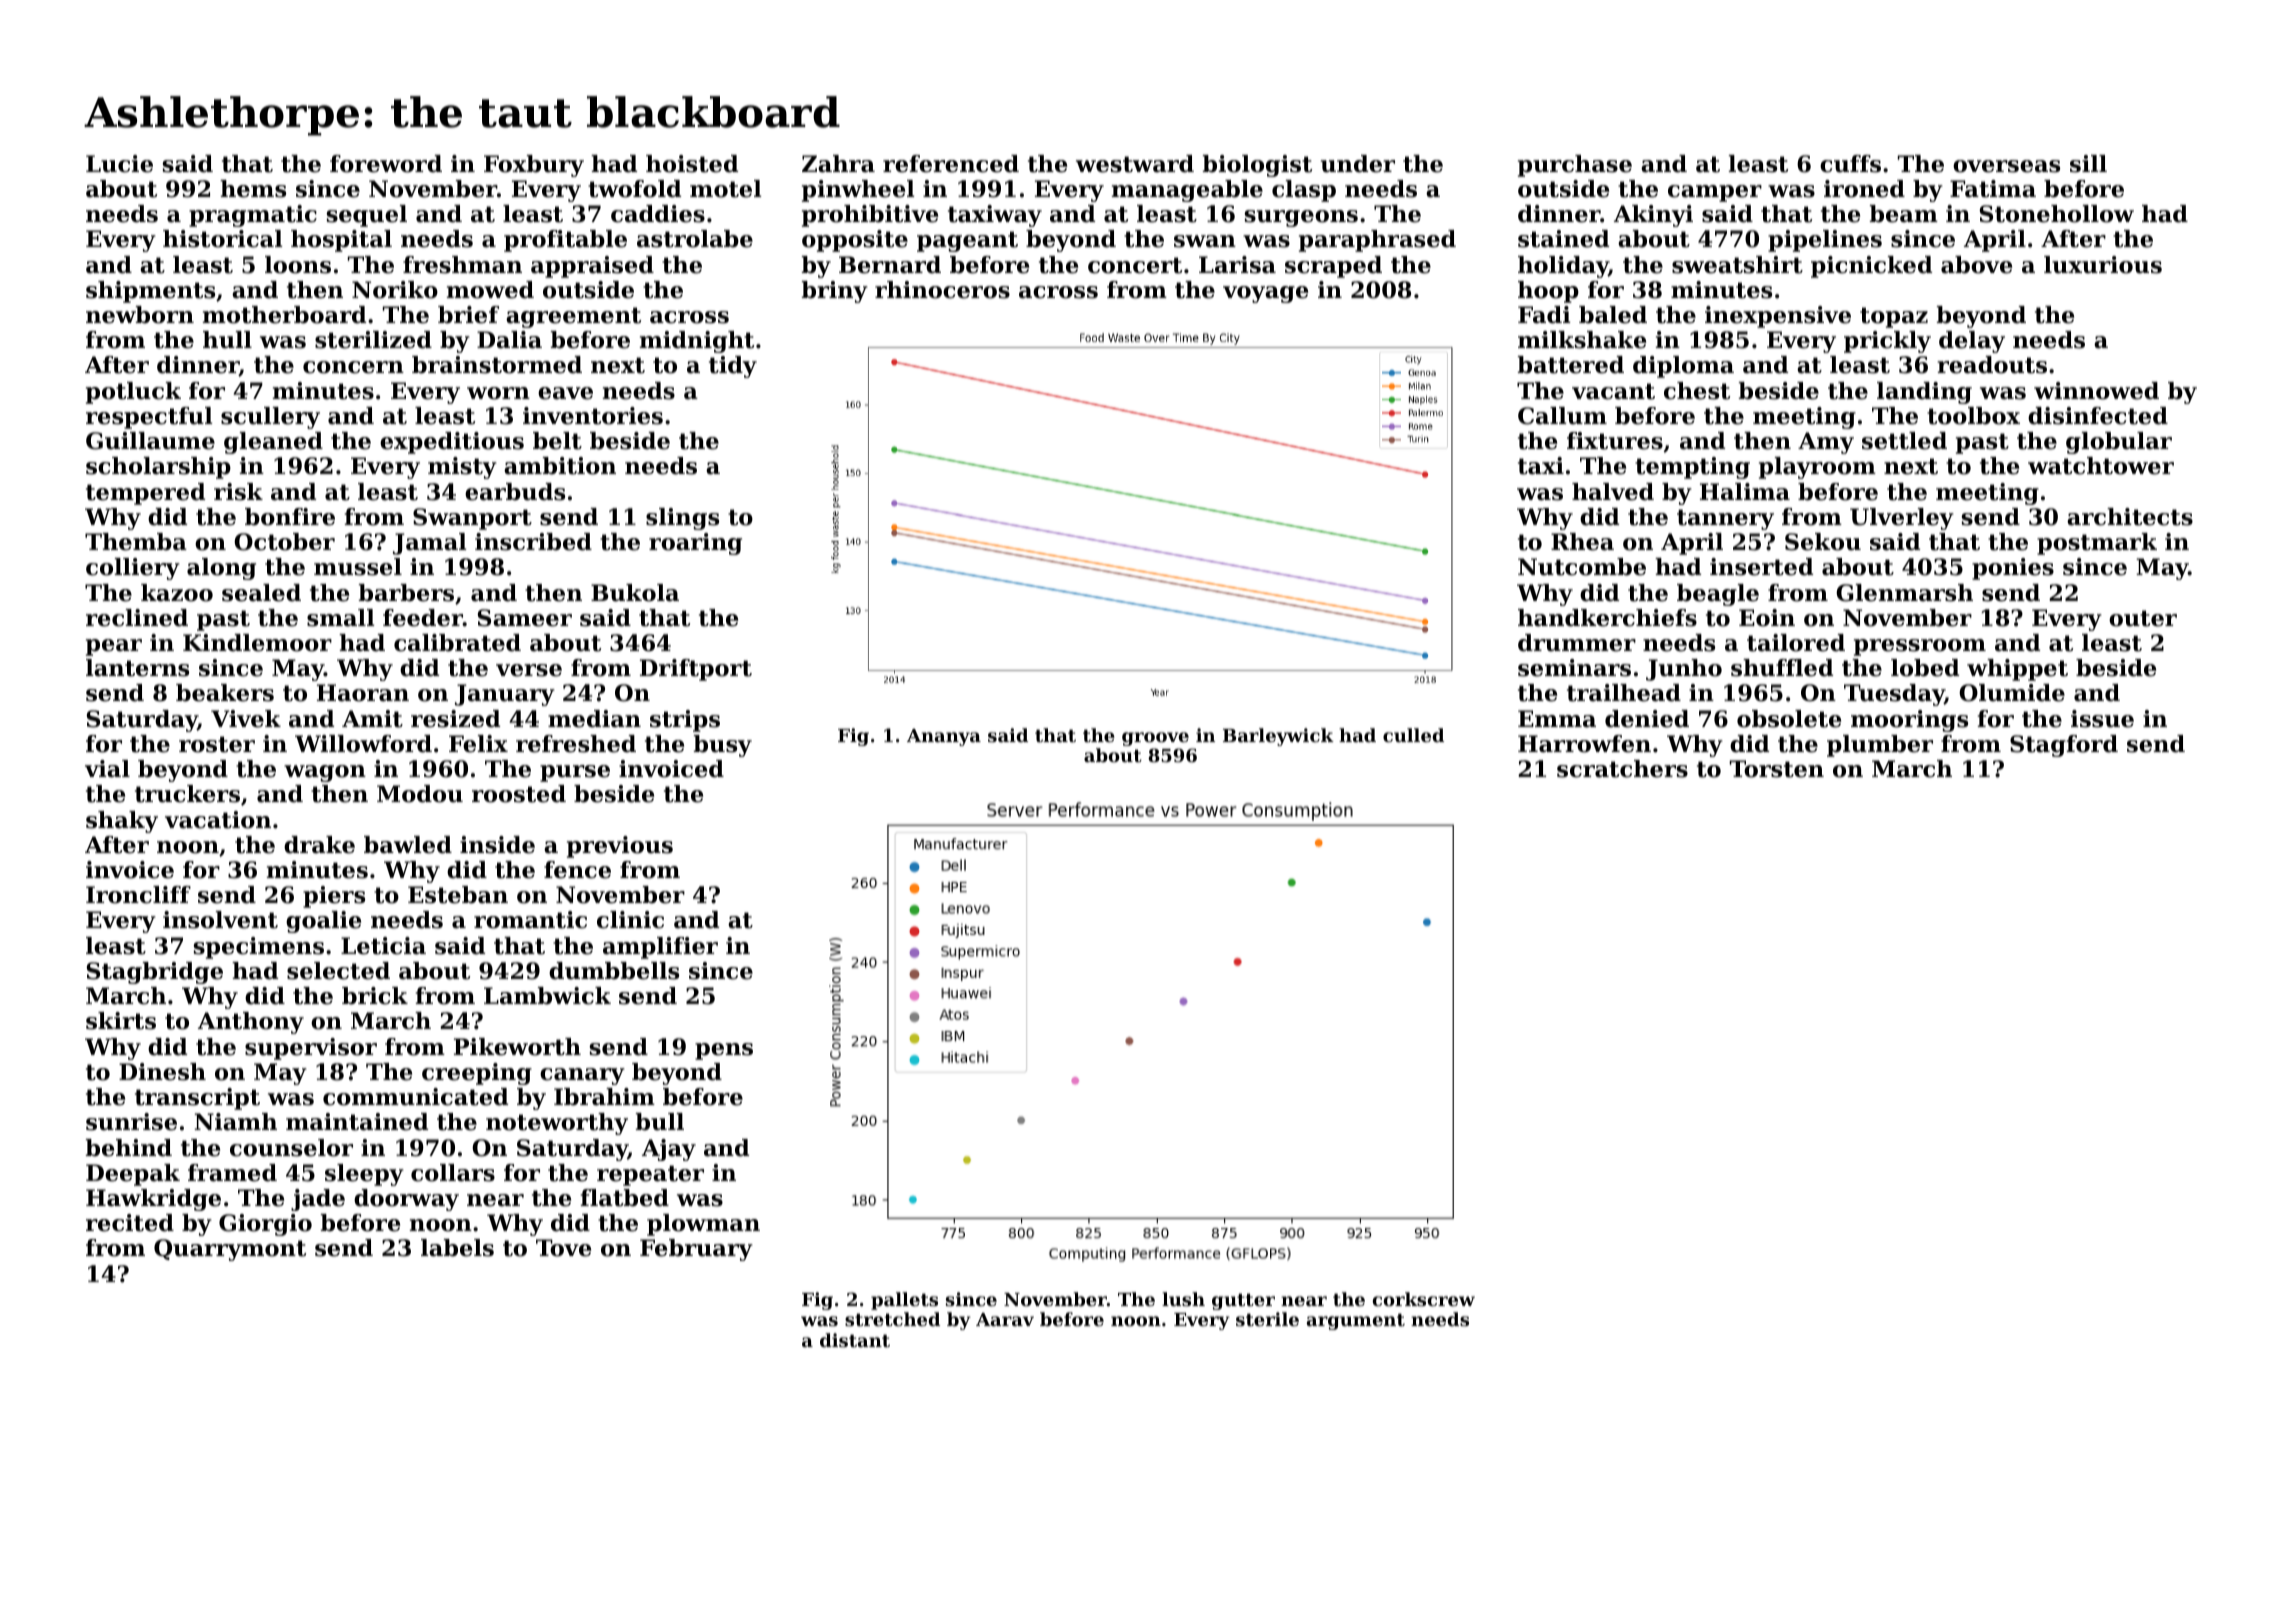 The width and height of the image is (2282, 1614). Describe the element at coordinates (1777, 769) in the image. I see `Torsten` at that location.
